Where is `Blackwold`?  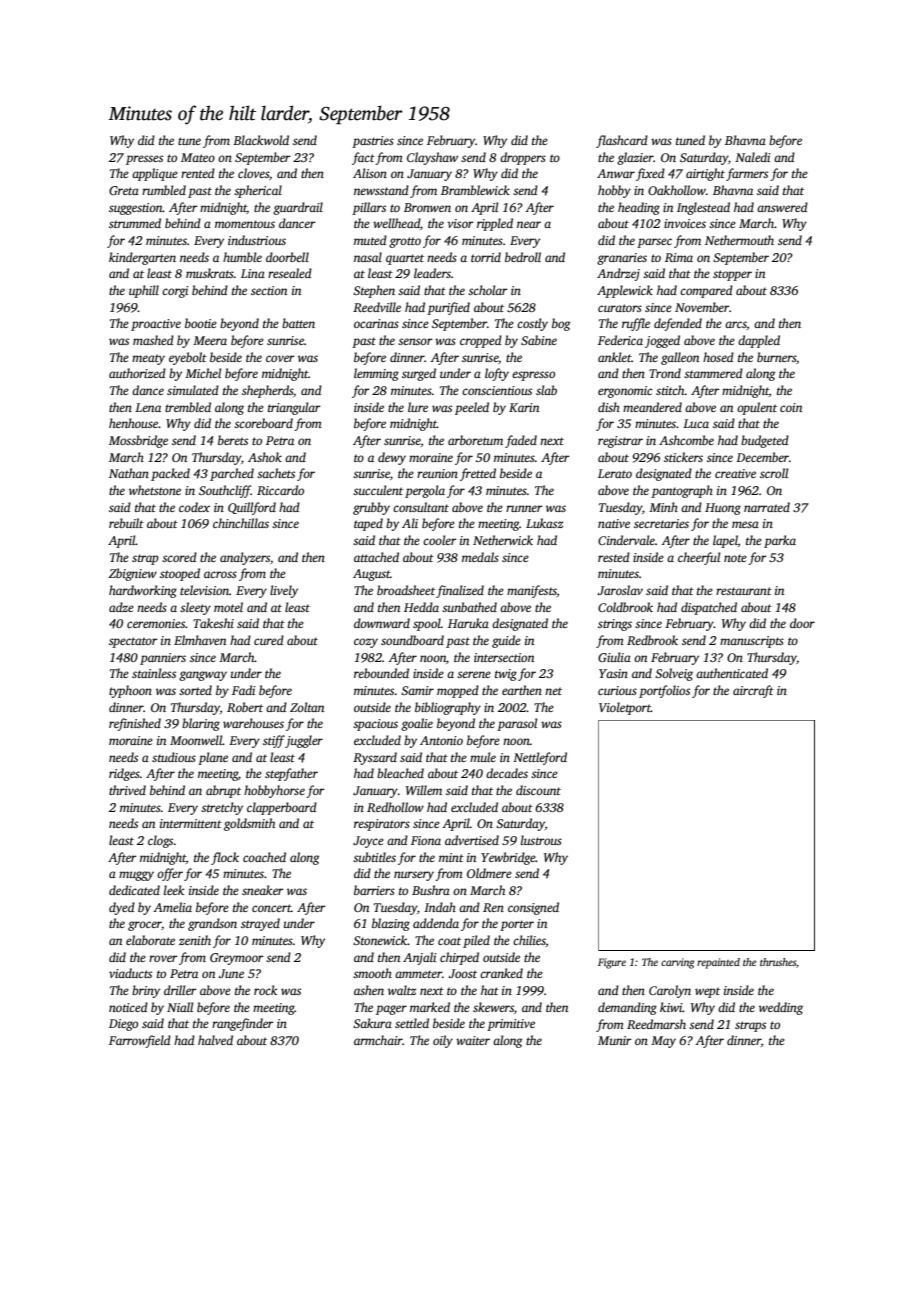 Blackwold is located at coordinates (261, 140).
